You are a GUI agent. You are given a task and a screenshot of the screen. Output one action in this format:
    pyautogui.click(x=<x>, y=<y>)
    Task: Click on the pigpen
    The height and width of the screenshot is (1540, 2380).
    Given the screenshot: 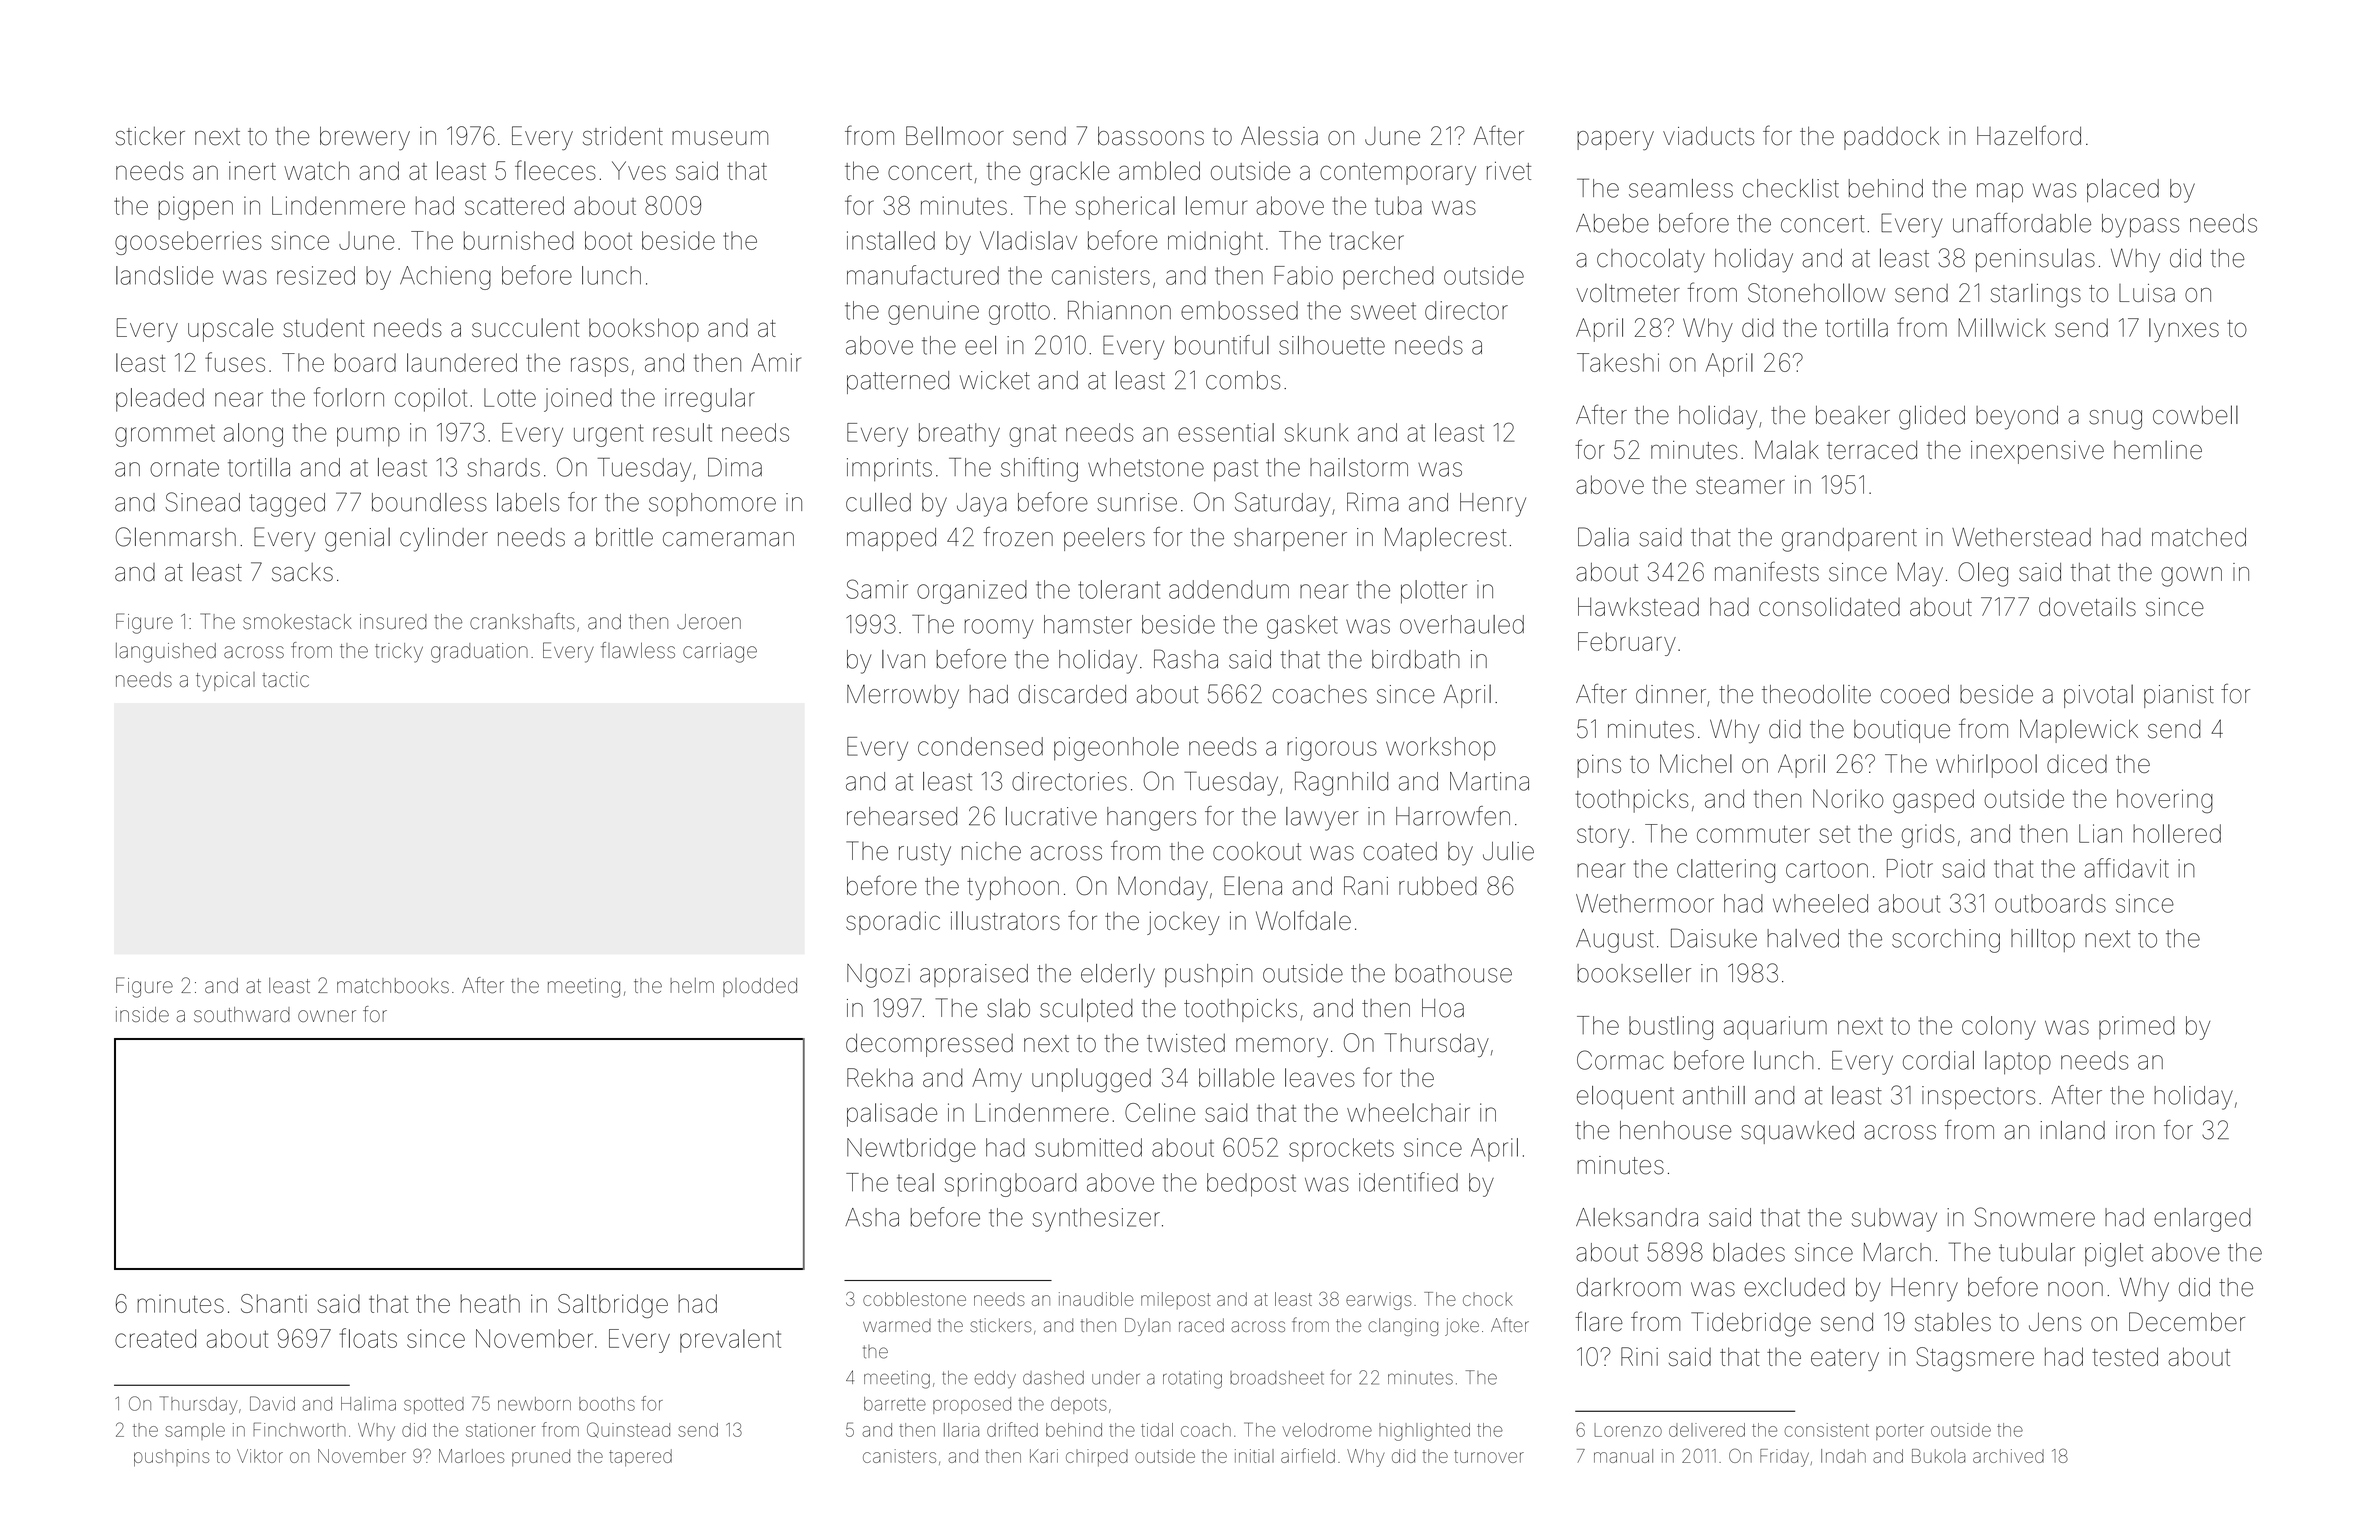 What is the action you would take?
    pyautogui.click(x=195, y=208)
